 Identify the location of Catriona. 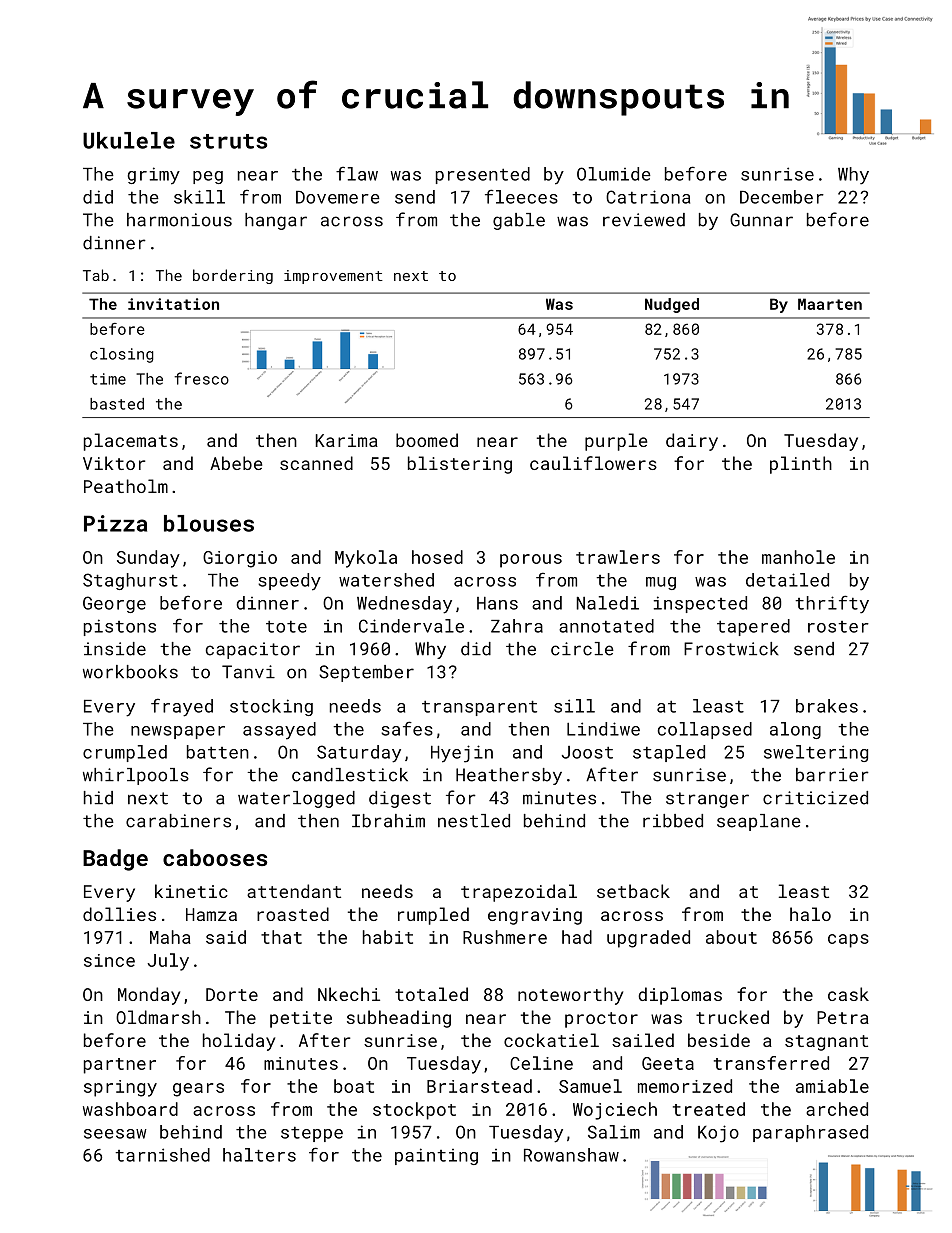
(648, 197).
